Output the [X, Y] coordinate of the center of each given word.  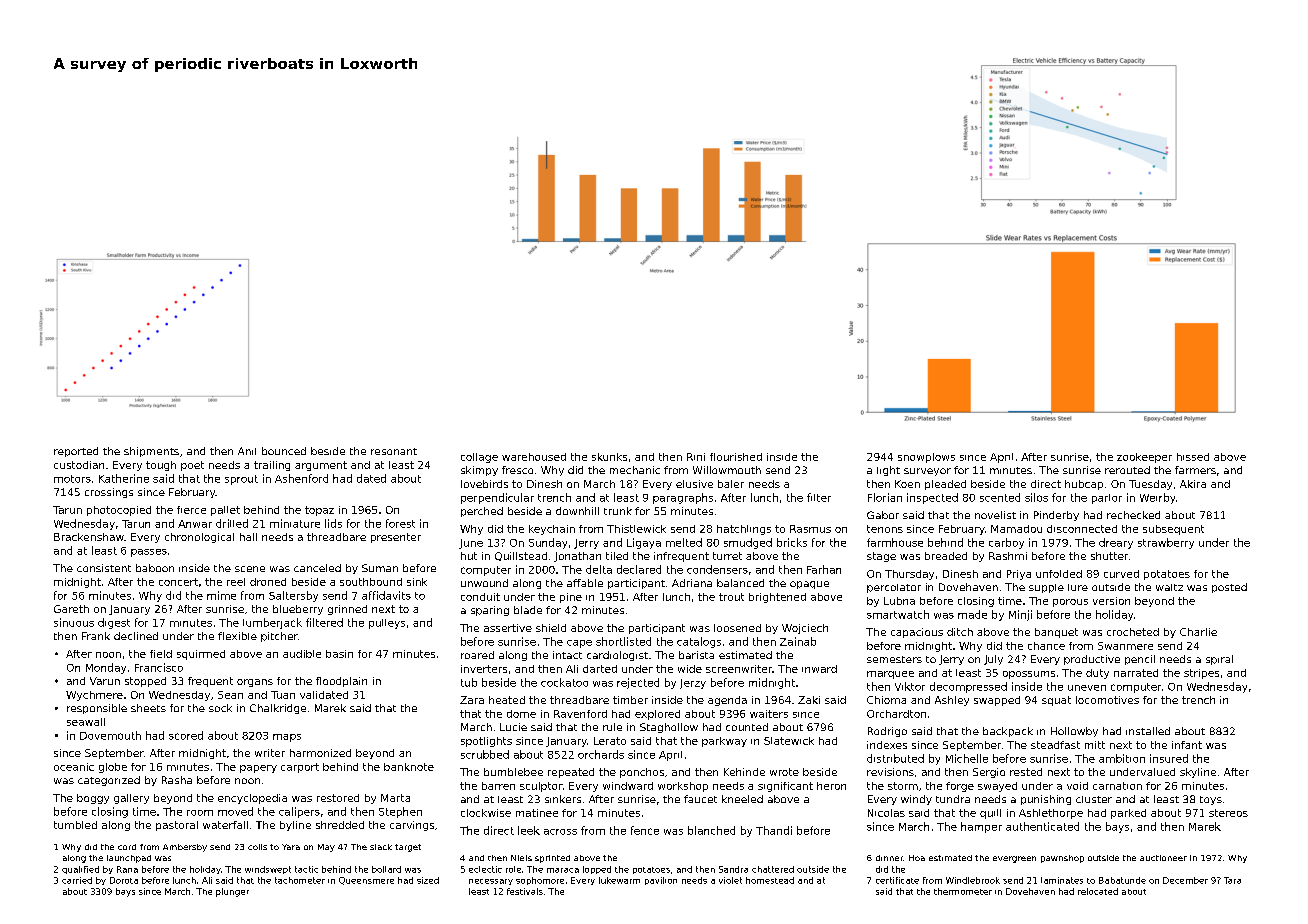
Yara [291, 847]
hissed [1193, 457]
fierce [191, 510]
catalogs [699, 642]
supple [1046, 588]
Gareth [71, 609]
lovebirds [484, 484]
